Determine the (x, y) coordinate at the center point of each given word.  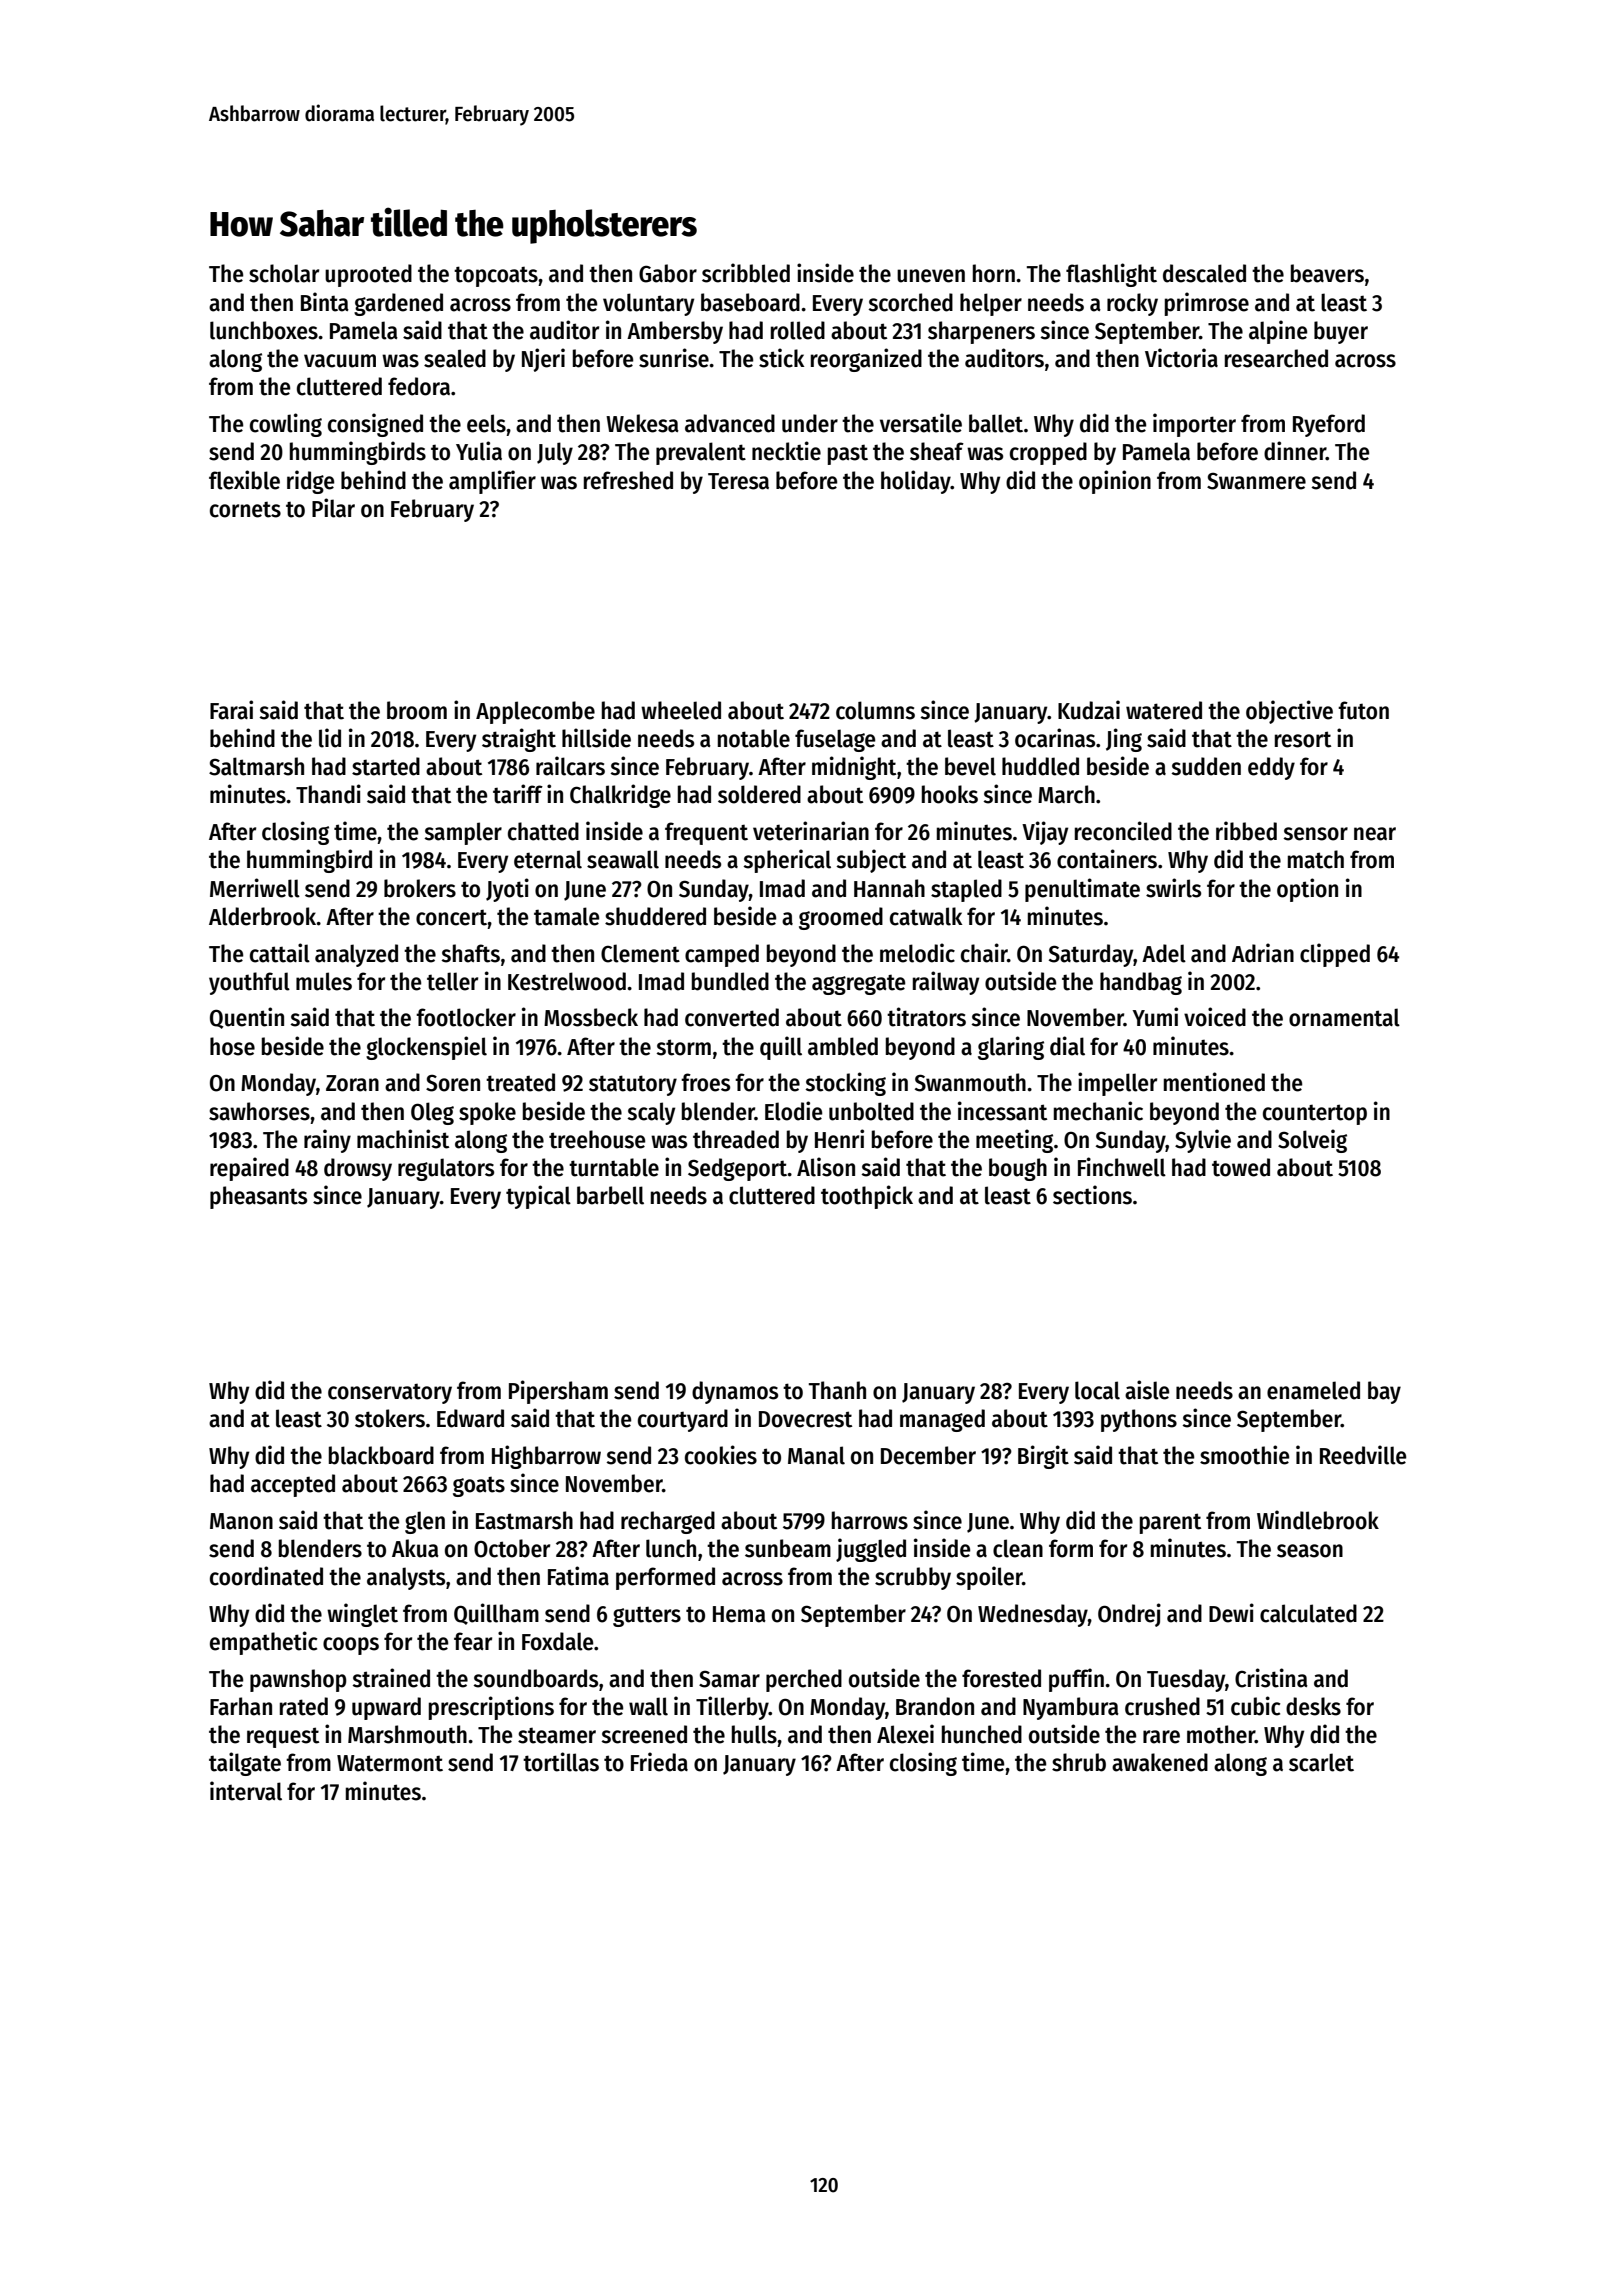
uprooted (368, 275)
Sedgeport (738, 1169)
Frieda (659, 1762)
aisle (1147, 1390)
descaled (1204, 273)
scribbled (746, 273)
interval (246, 1791)
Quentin (247, 1018)
